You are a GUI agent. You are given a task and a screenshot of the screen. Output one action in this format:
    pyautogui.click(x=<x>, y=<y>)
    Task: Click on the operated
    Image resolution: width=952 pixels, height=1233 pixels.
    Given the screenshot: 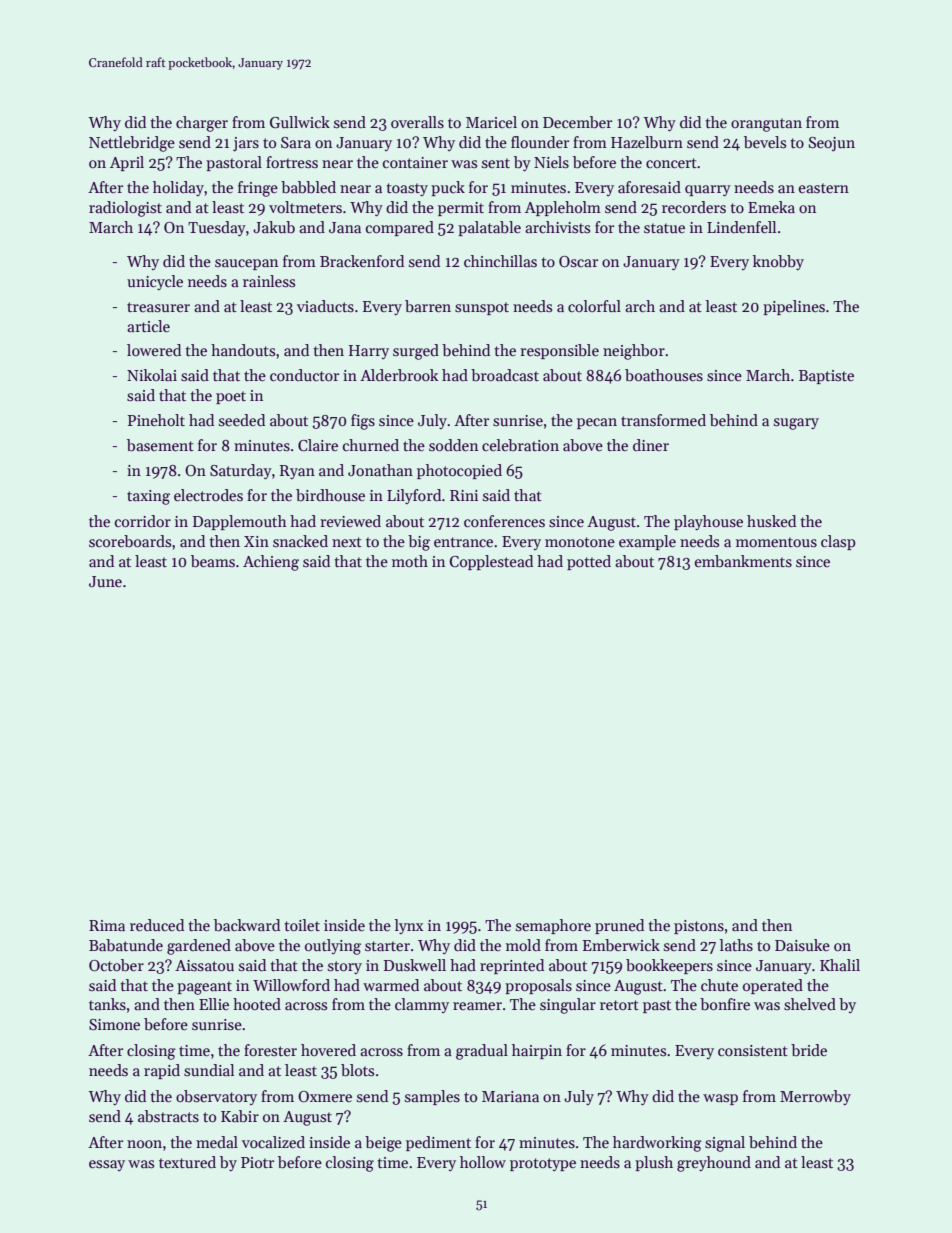 What is the action you would take?
    pyautogui.click(x=773, y=986)
